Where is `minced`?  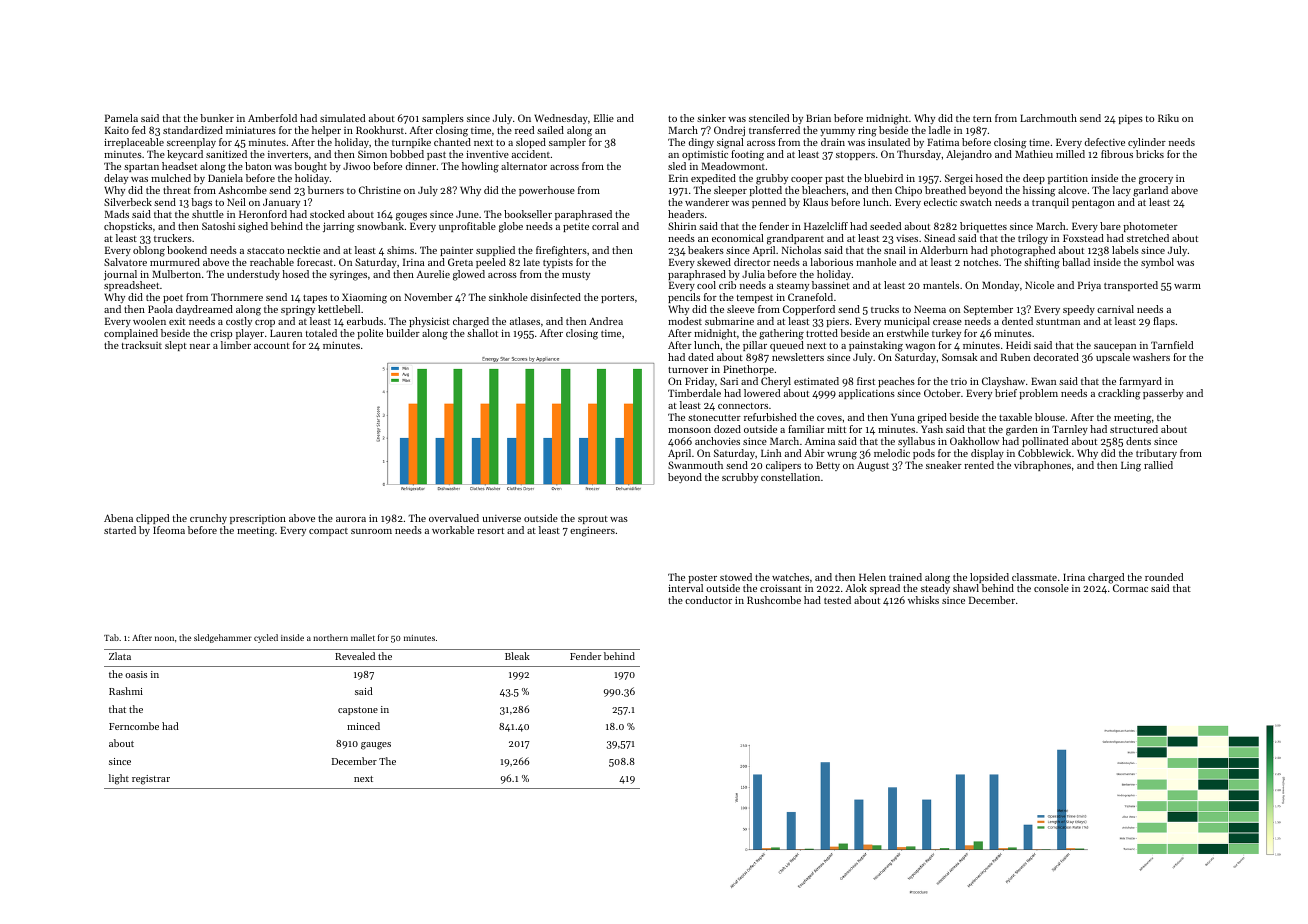 minced is located at coordinates (363, 726).
